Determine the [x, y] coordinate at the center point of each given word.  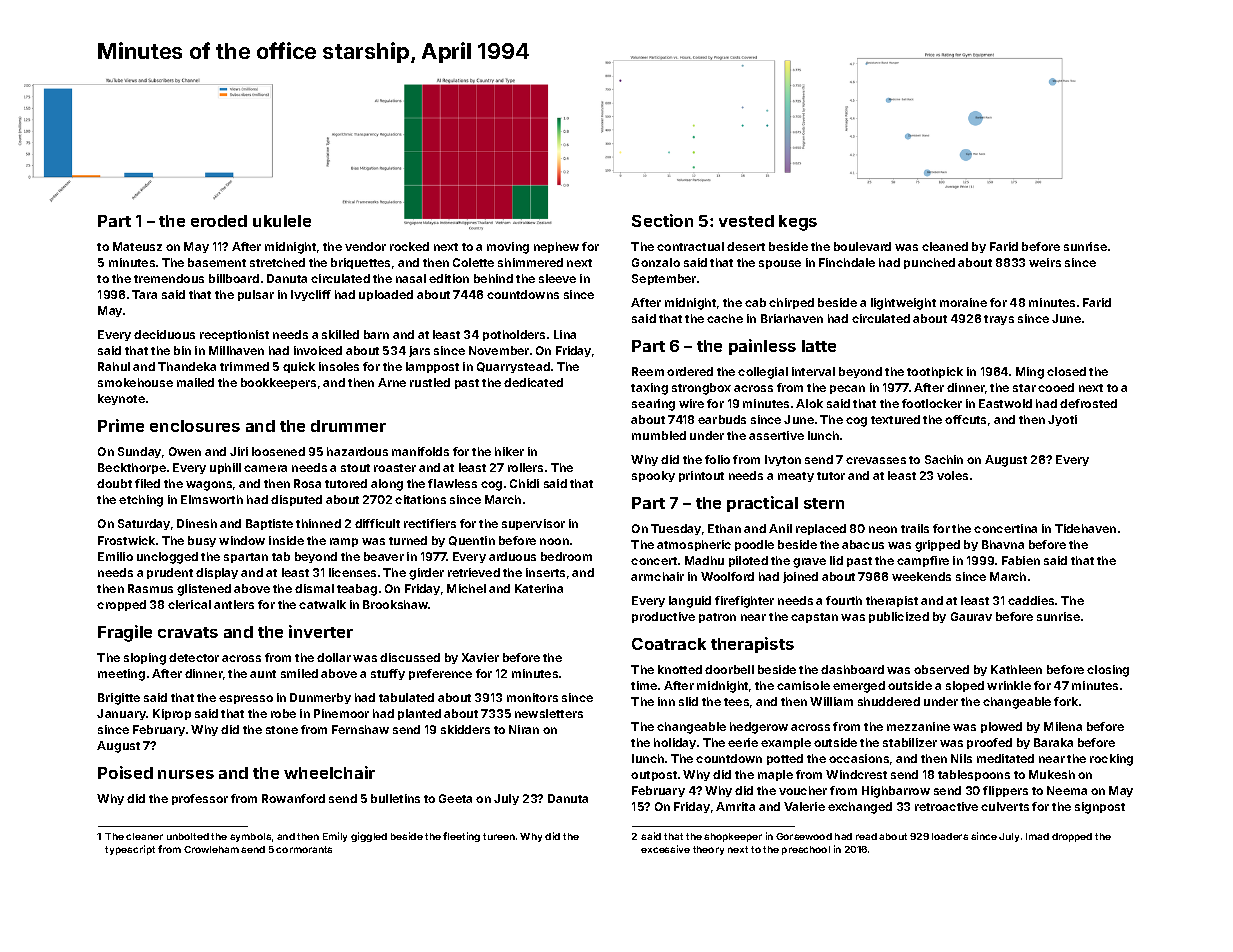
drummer [348, 426]
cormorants [304, 849]
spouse [780, 264]
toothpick [935, 372]
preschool [806, 850]
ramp [344, 542]
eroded [219, 221]
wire [691, 403]
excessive [665, 849]
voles [952, 475]
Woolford [727, 576]
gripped [937, 546]
